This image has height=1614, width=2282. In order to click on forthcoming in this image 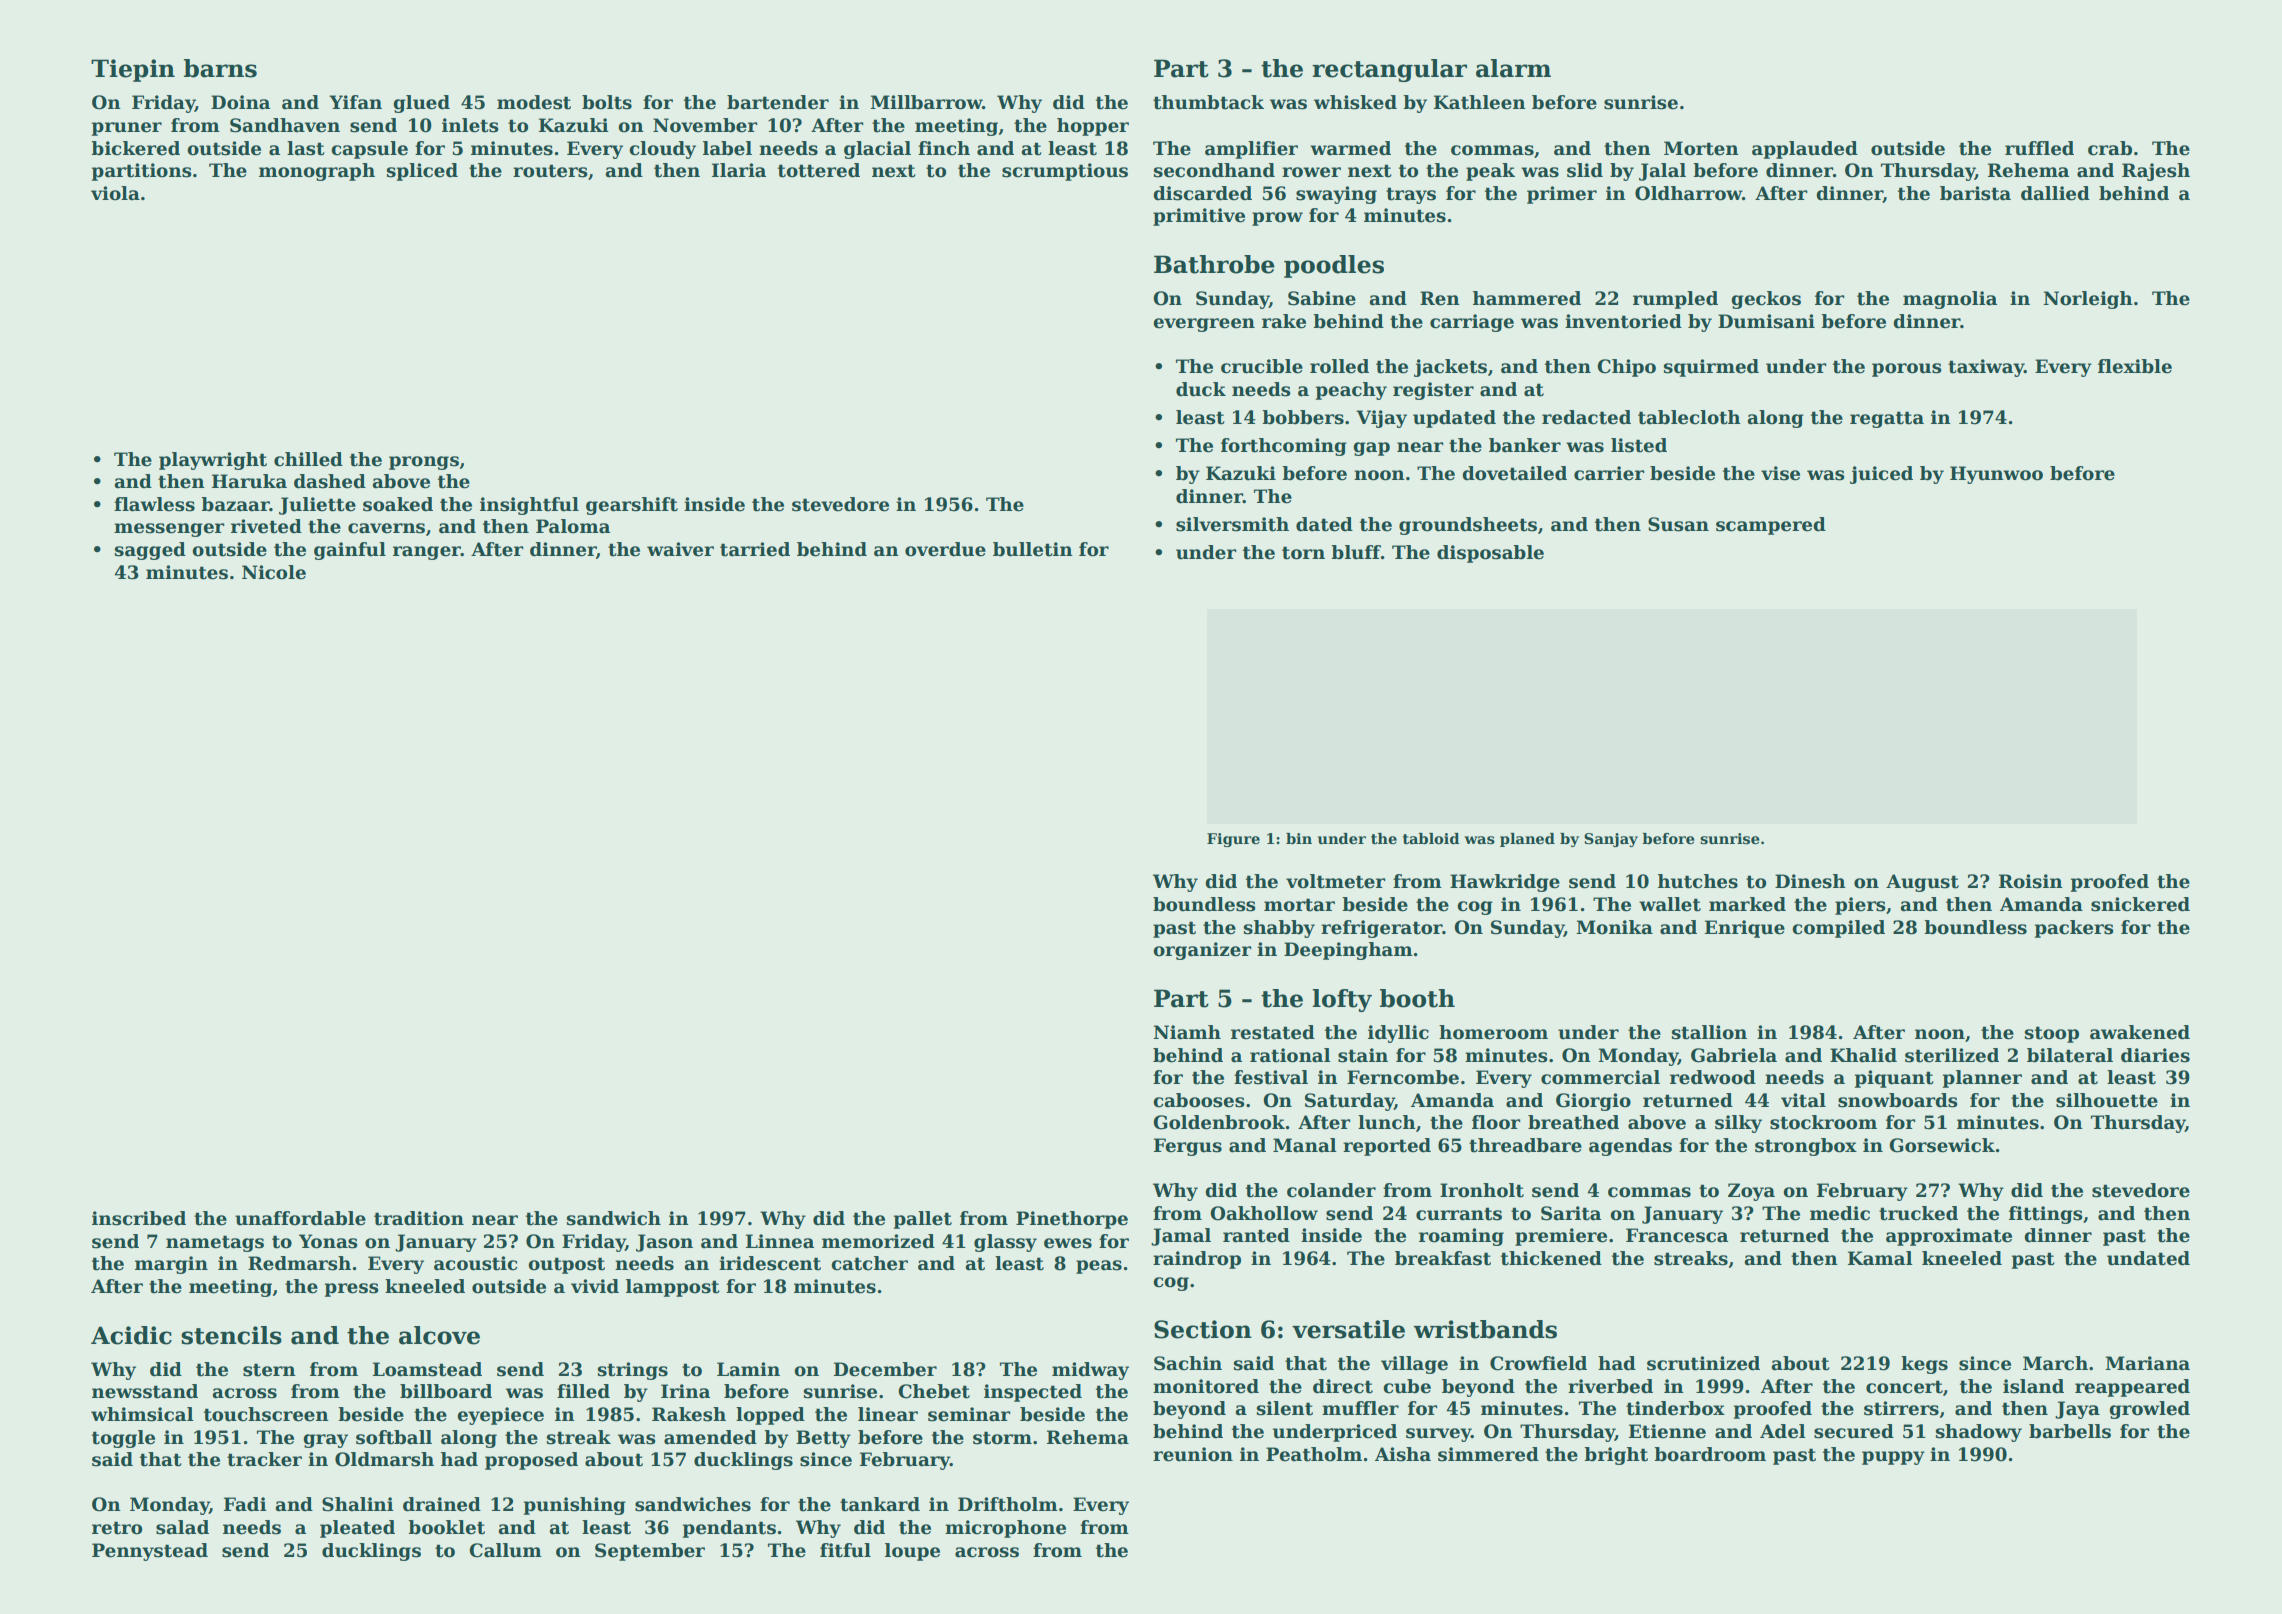, I will do `click(1284, 447)`.
